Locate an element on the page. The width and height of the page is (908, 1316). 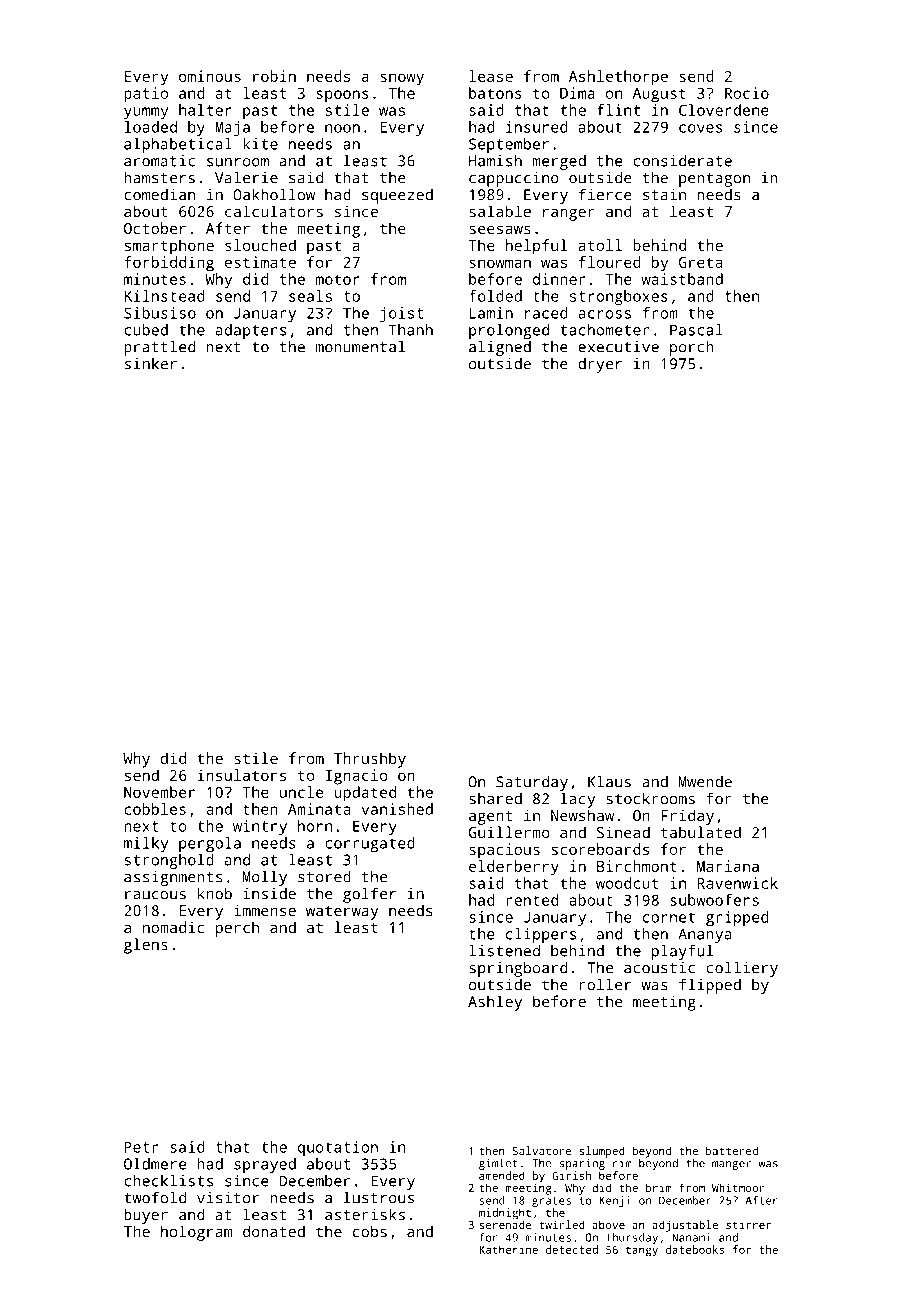
ominous is located at coordinates (210, 76).
